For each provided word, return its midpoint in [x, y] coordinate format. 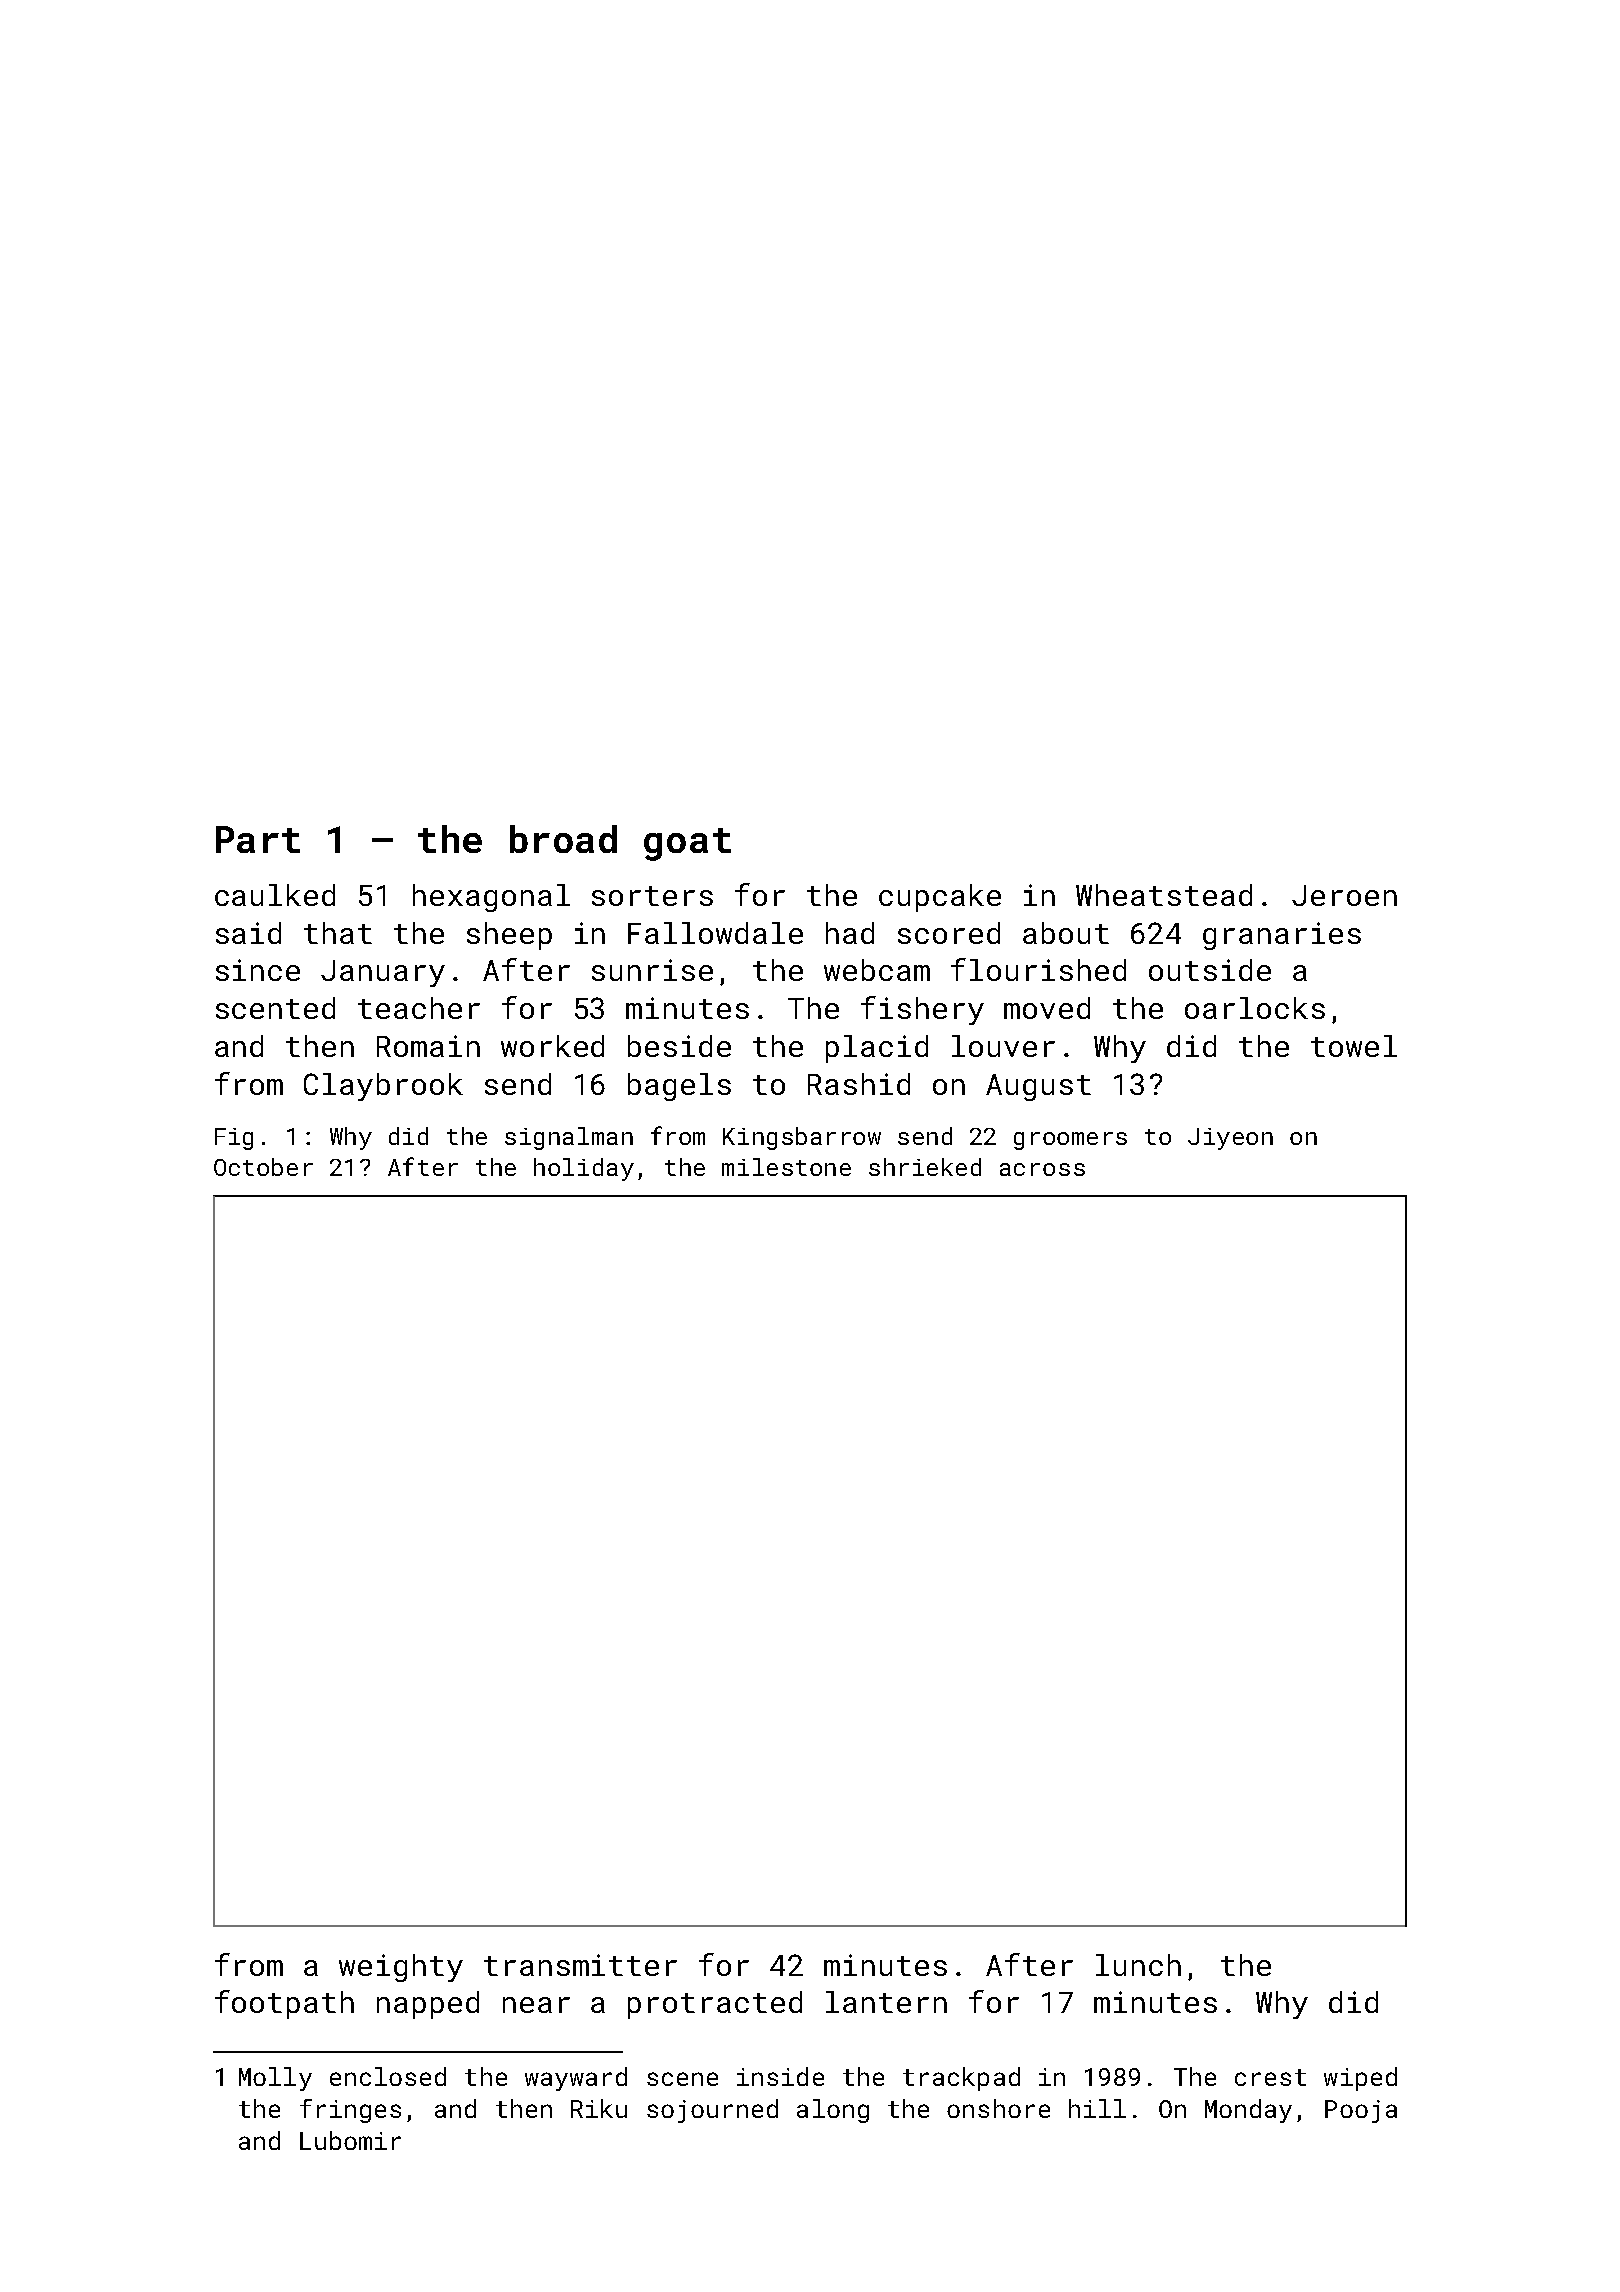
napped [428, 2005]
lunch [1138, 1965]
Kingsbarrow [802, 1138]
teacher [419, 1008]
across [1042, 1169]
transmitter [580, 1965]
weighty [401, 1968]
